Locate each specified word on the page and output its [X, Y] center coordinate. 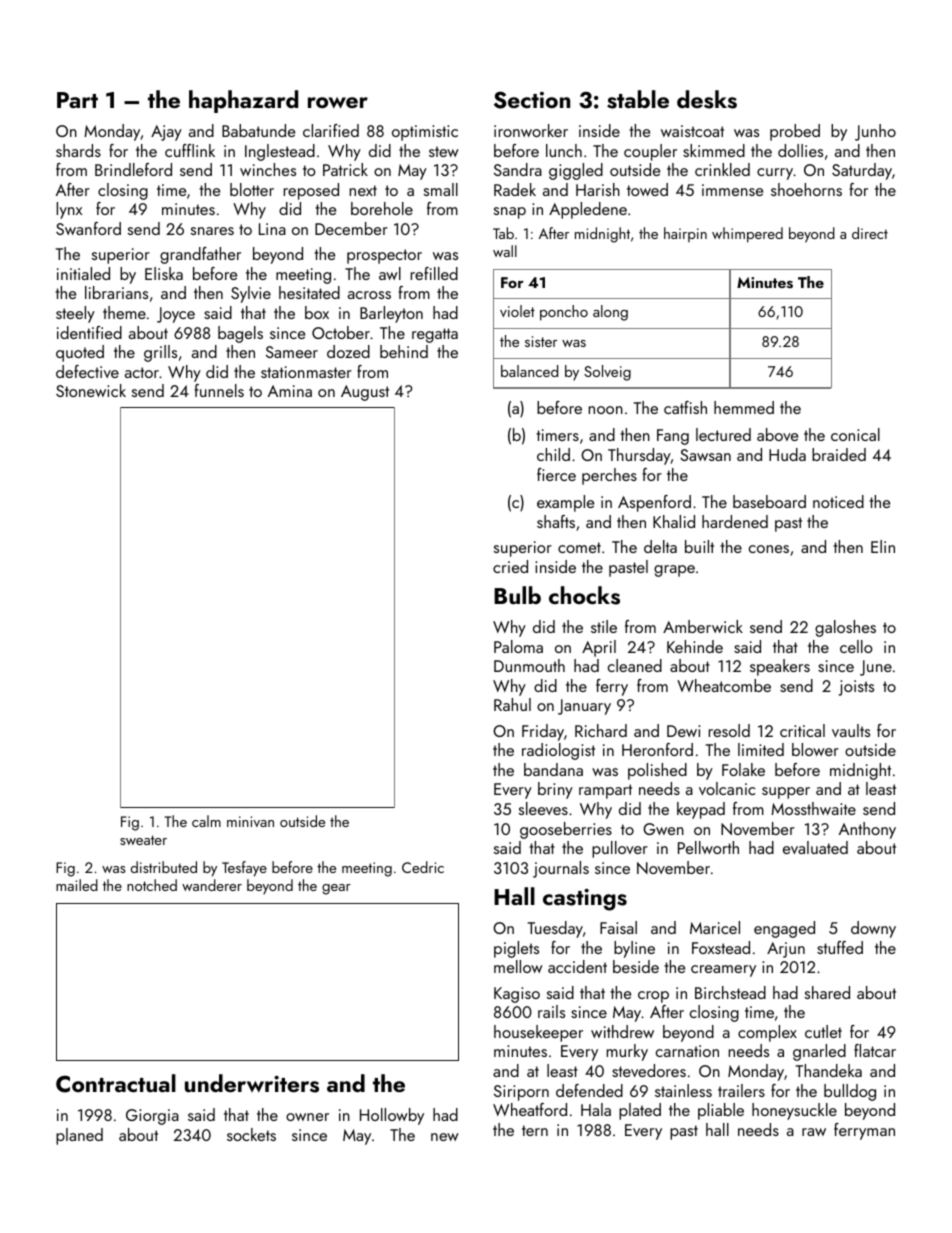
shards [78, 150]
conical [855, 434]
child [553, 454]
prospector [384, 256]
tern [535, 1130]
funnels [219, 390]
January [584, 707]
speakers [780, 667]
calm [206, 821]
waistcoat [692, 131]
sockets [251, 1134]
